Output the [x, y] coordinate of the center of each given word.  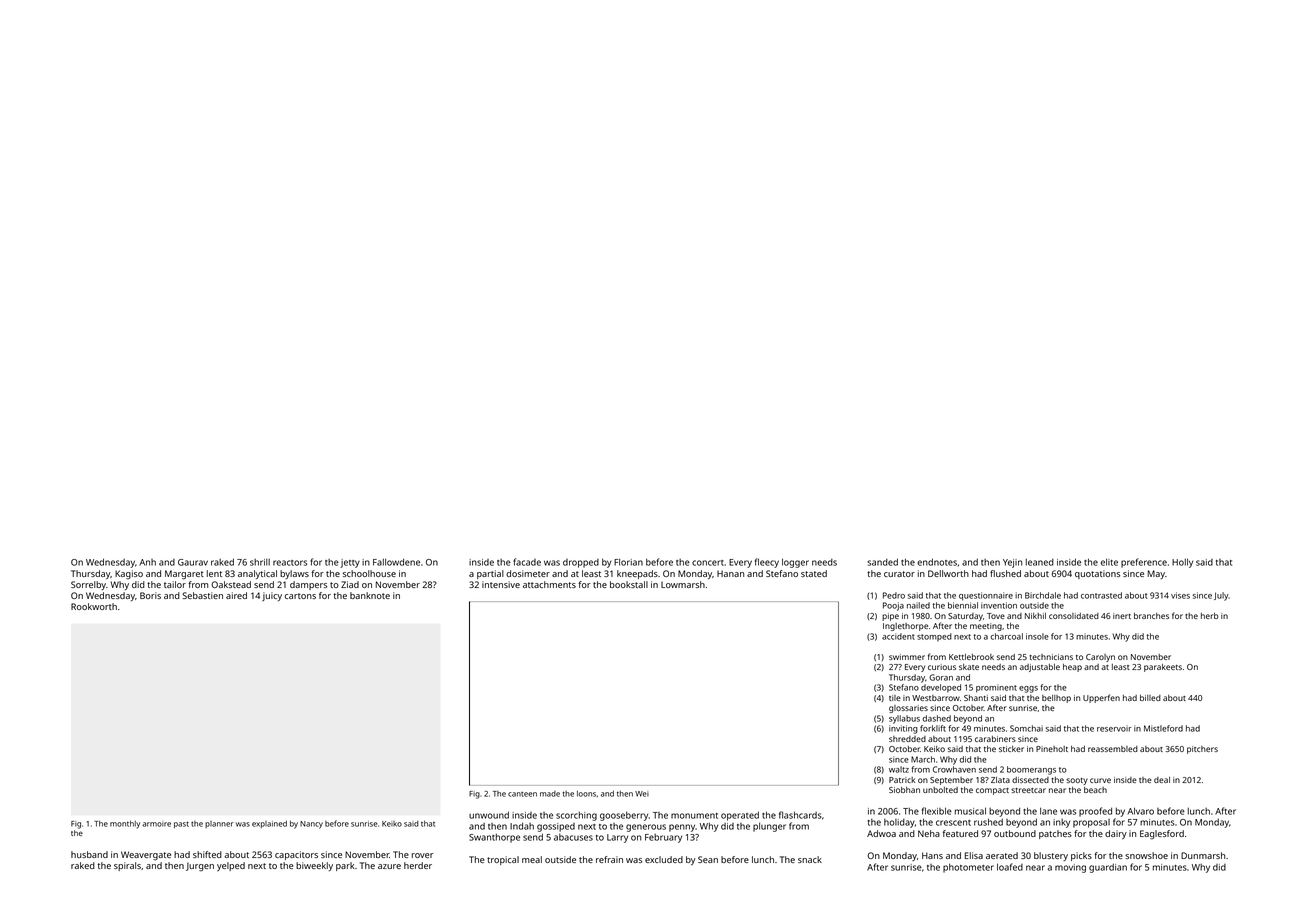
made [550, 794]
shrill [260, 562]
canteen [522, 794]
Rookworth [94, 606]
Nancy [311, 825]
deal [1162, 780]
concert [708, 563]
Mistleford [1163, 728]
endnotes [937, 562]
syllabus [904, 719]
